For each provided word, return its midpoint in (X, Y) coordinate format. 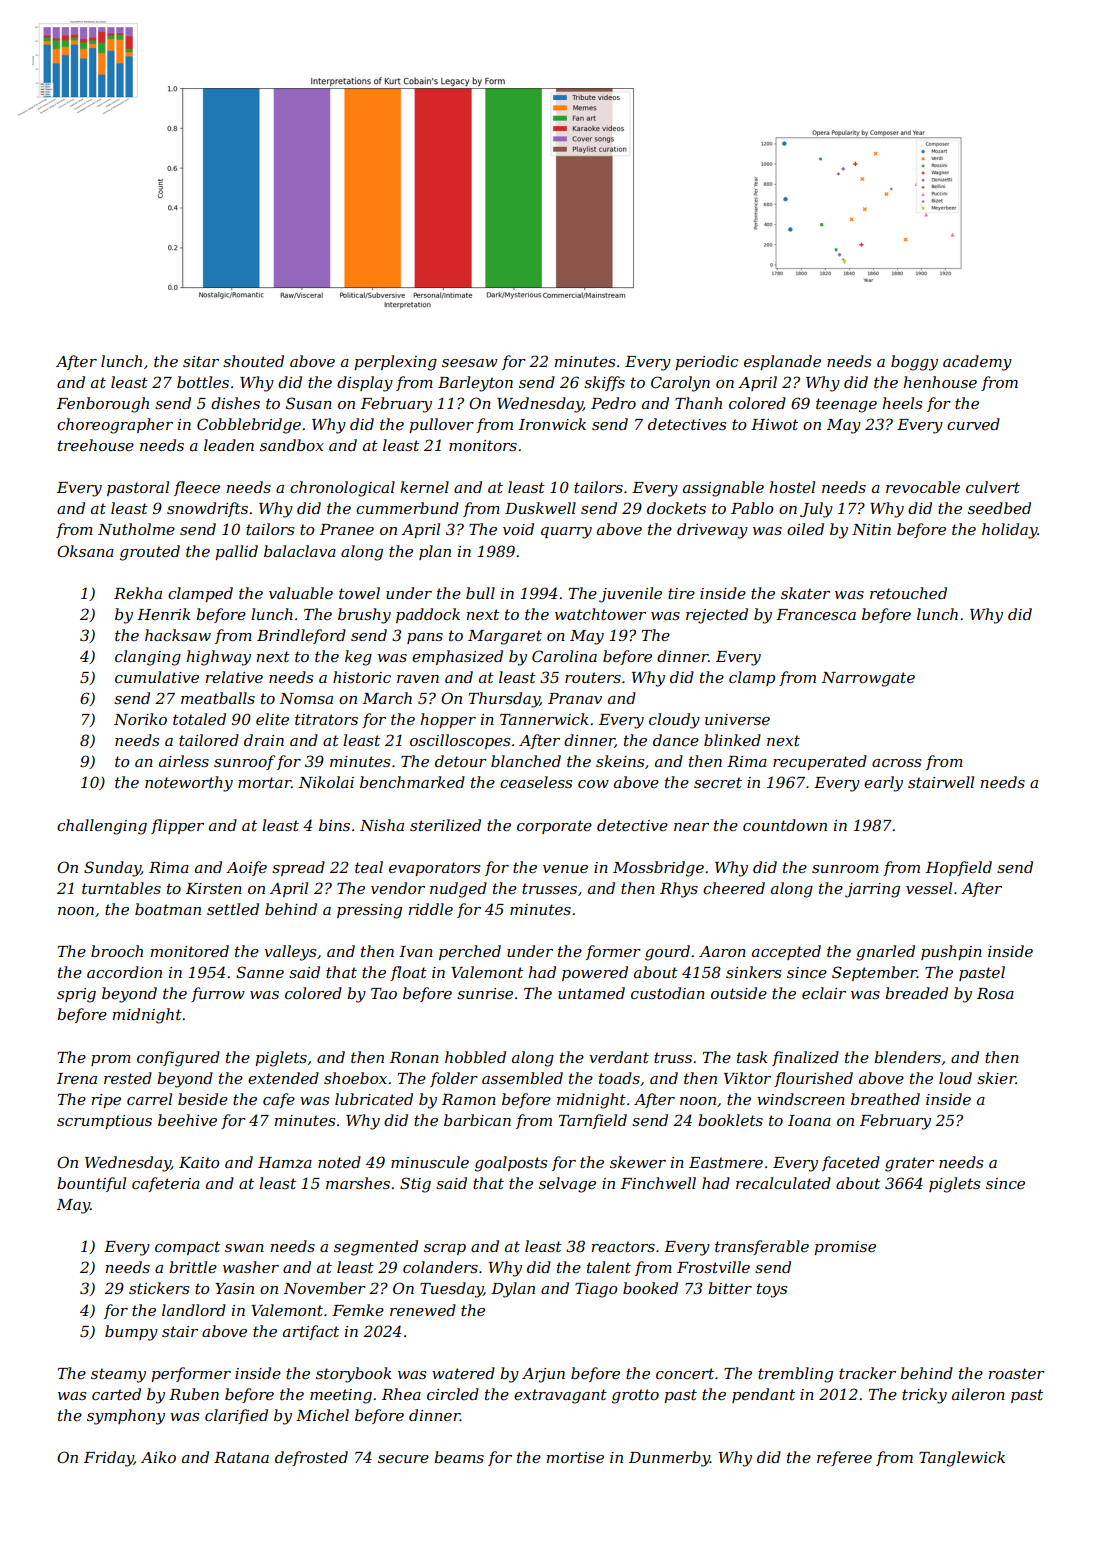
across (896, 763)
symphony (126, 1417)
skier (996, 1078)
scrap (445, 1249)
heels (902, 403)
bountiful (91, 1184)
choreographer (115, 426)
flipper (177, 826)
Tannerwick (544, 719)
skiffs (604, 383)
